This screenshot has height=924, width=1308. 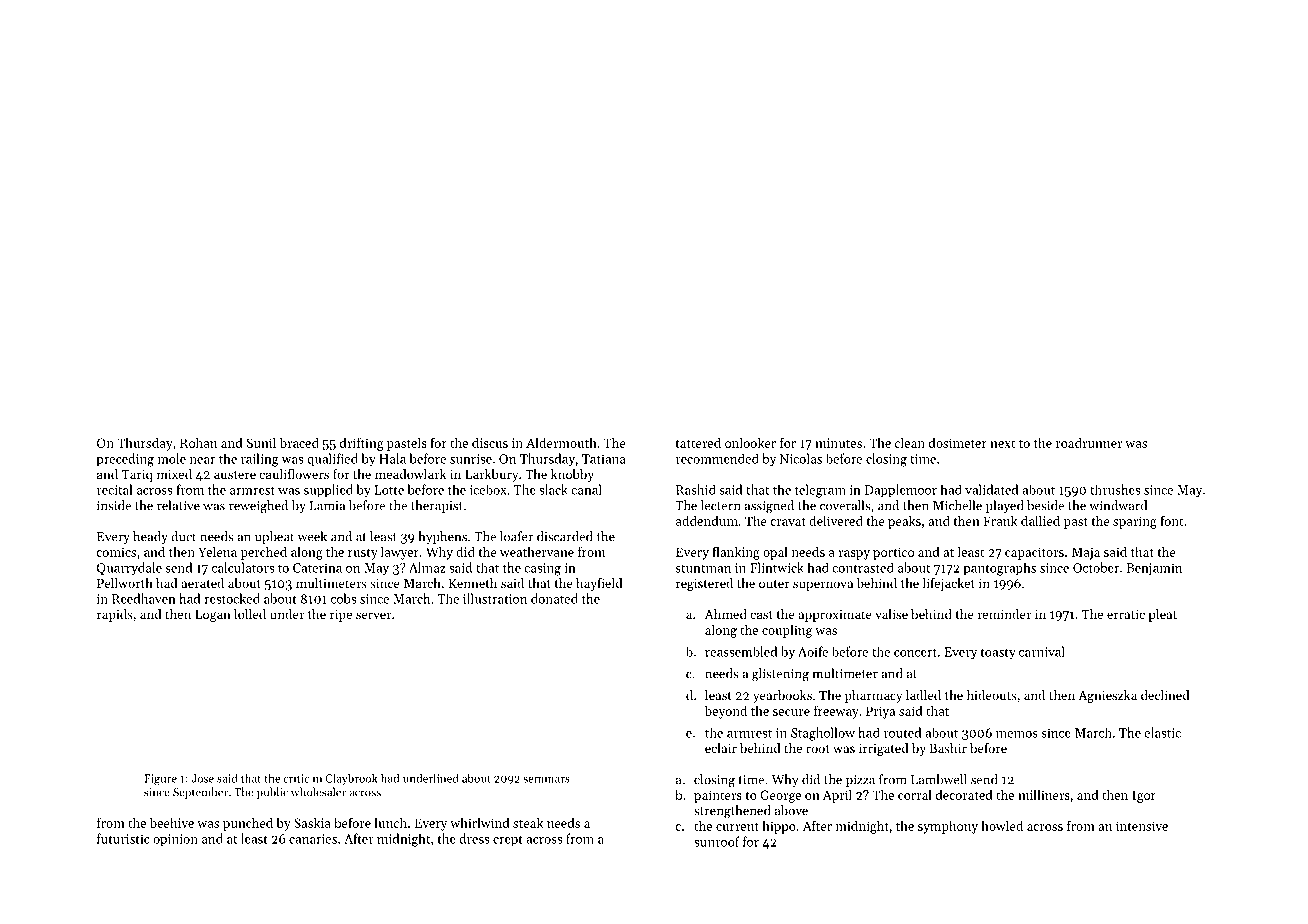 What do you see at coordinates (554, 598) in the screenshot?
I see `donated` at bounding box center [554, 598].
